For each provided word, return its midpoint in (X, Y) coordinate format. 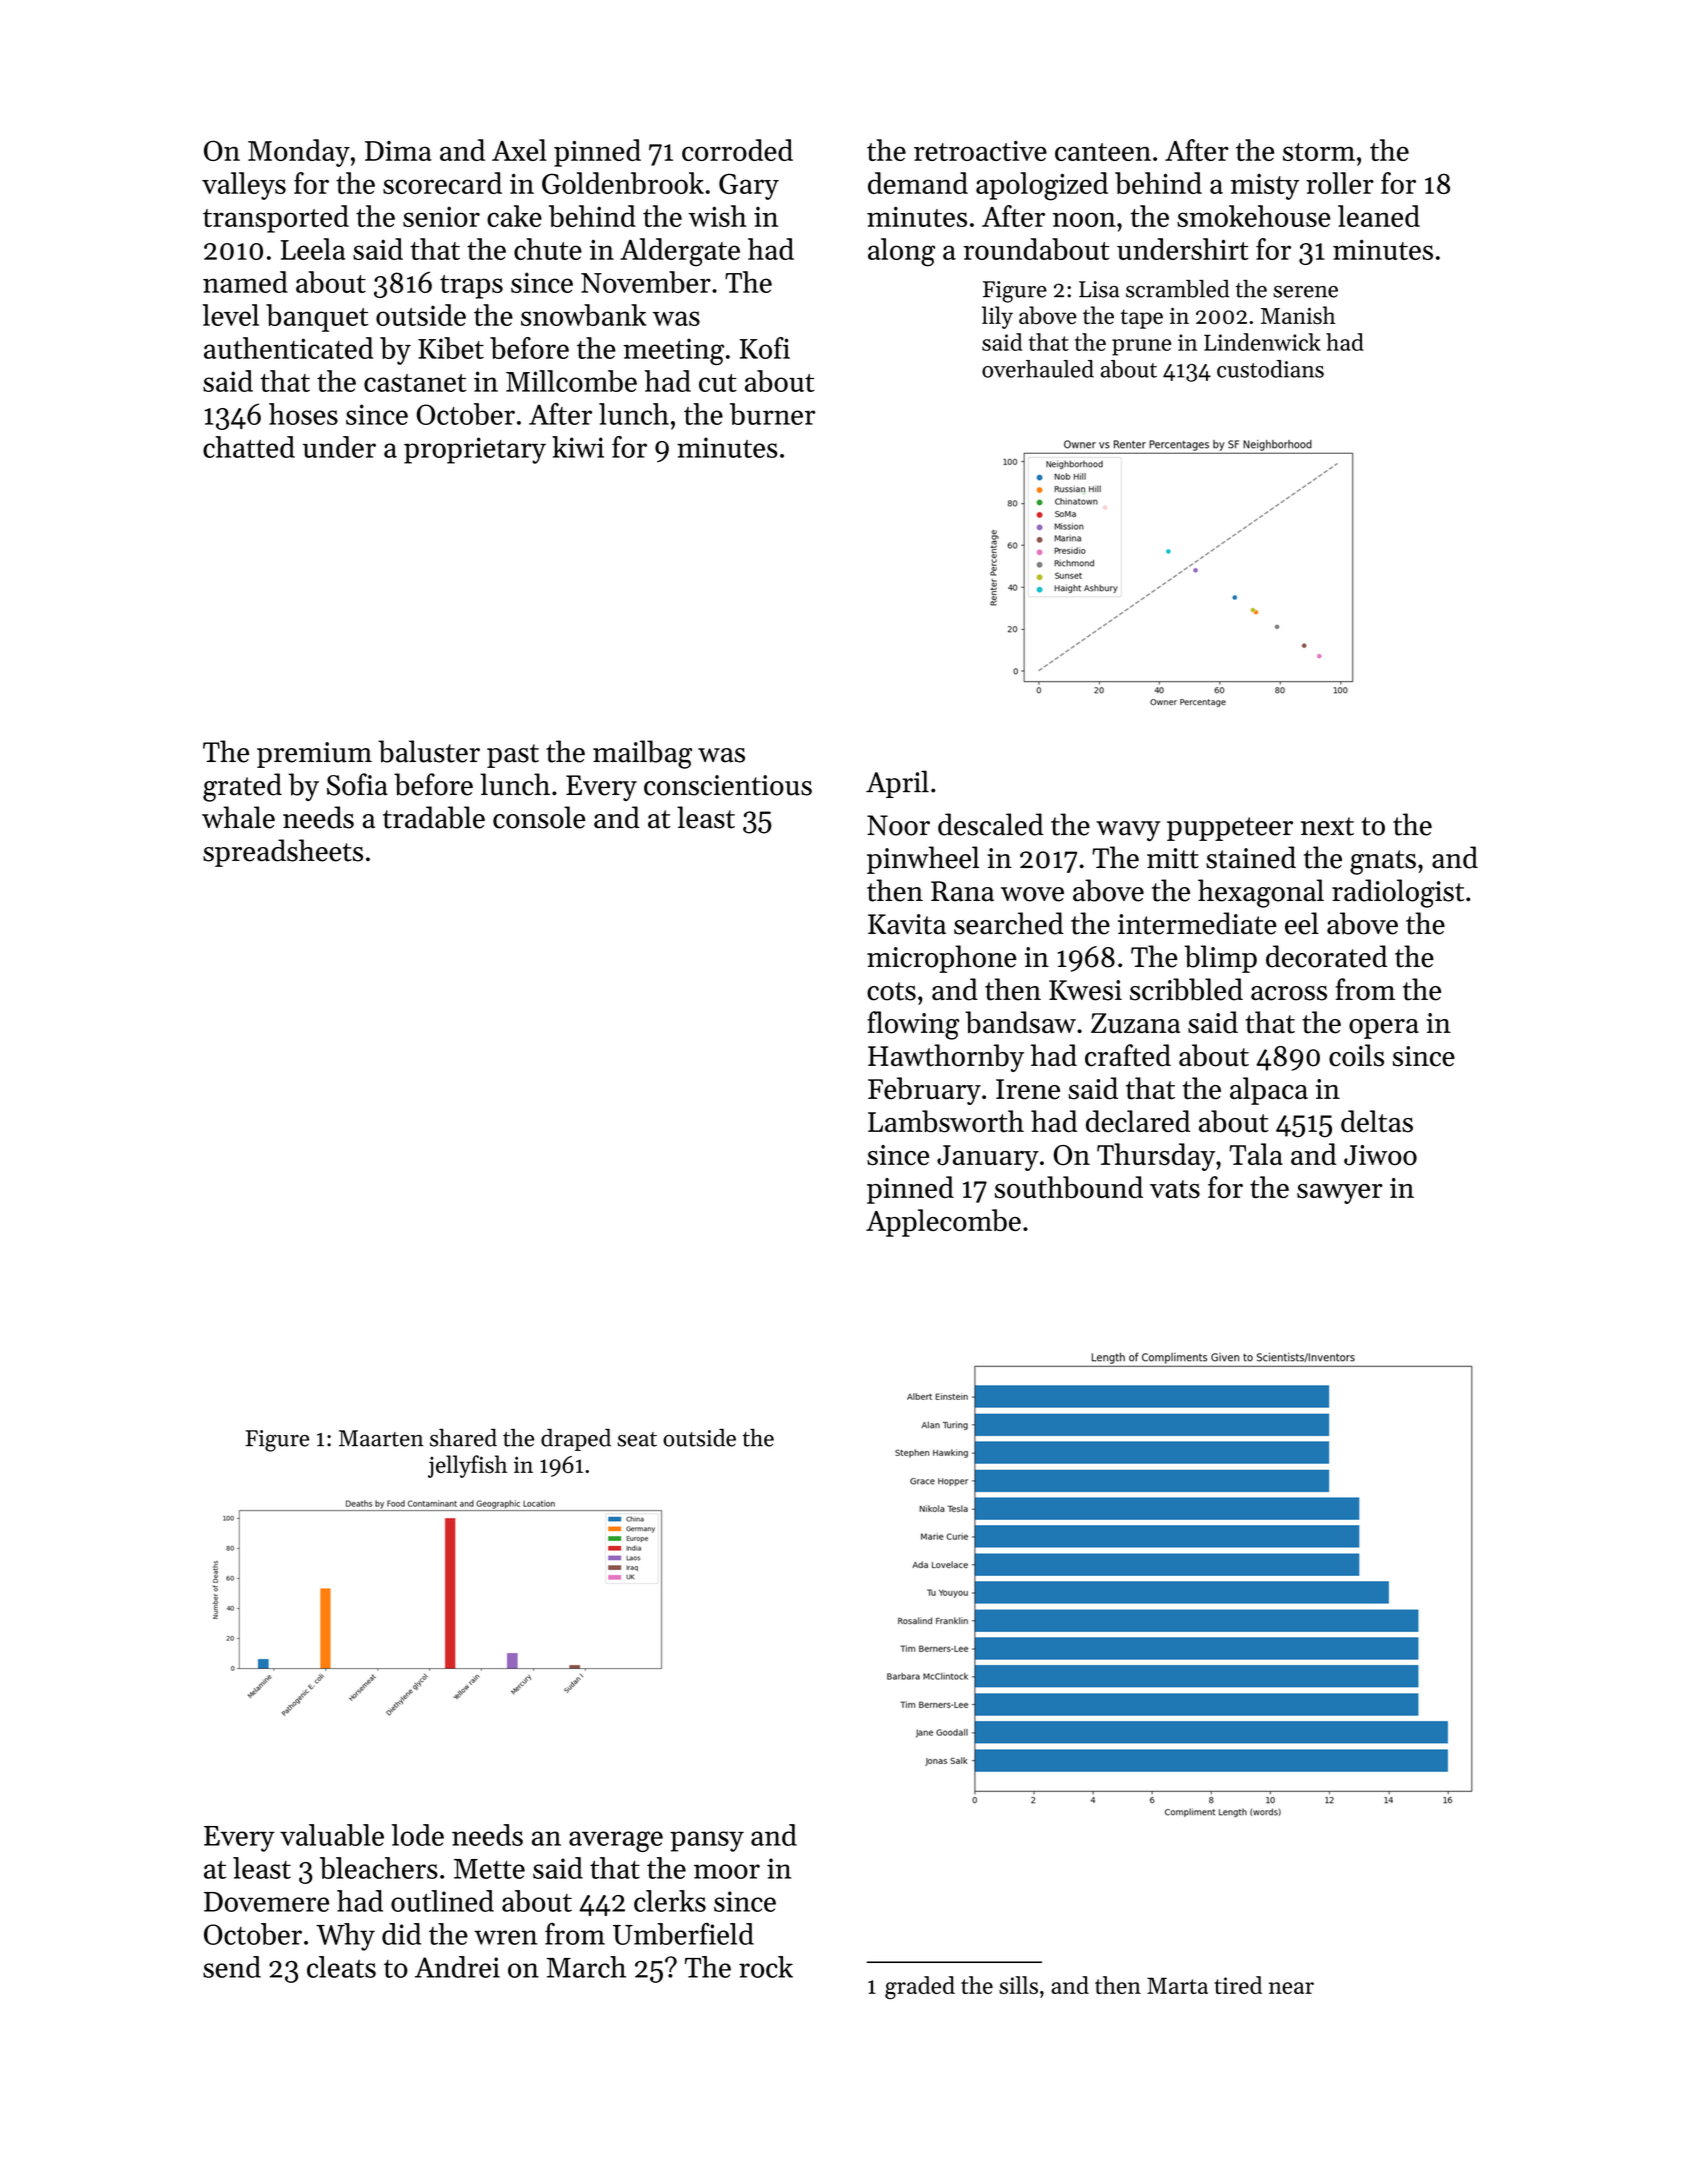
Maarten (381, 1438)
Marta (1177, 1985)
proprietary (475, 450)
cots (891, 991)
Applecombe (943, 1223)
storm (1319, 152)
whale (238, 817)
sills (1018, 1985)
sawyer (1340, 1194)
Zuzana (1135, 1023)
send (232, 1967)
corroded (737, 150)
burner (772, 414)
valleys (244, 186)
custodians (1270, 369)
